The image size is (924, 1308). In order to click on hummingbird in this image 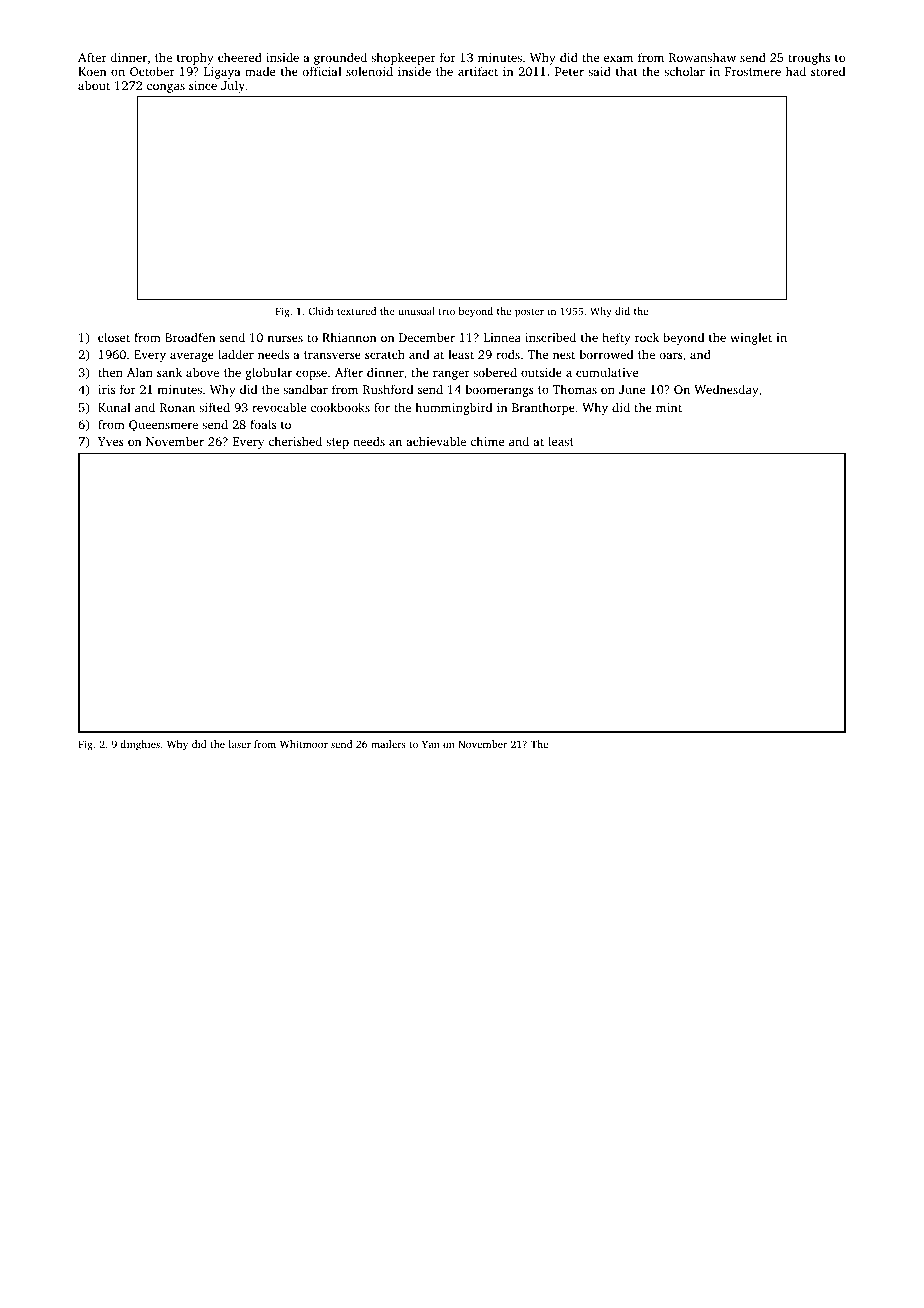, I will do `click(453, 408)`.
